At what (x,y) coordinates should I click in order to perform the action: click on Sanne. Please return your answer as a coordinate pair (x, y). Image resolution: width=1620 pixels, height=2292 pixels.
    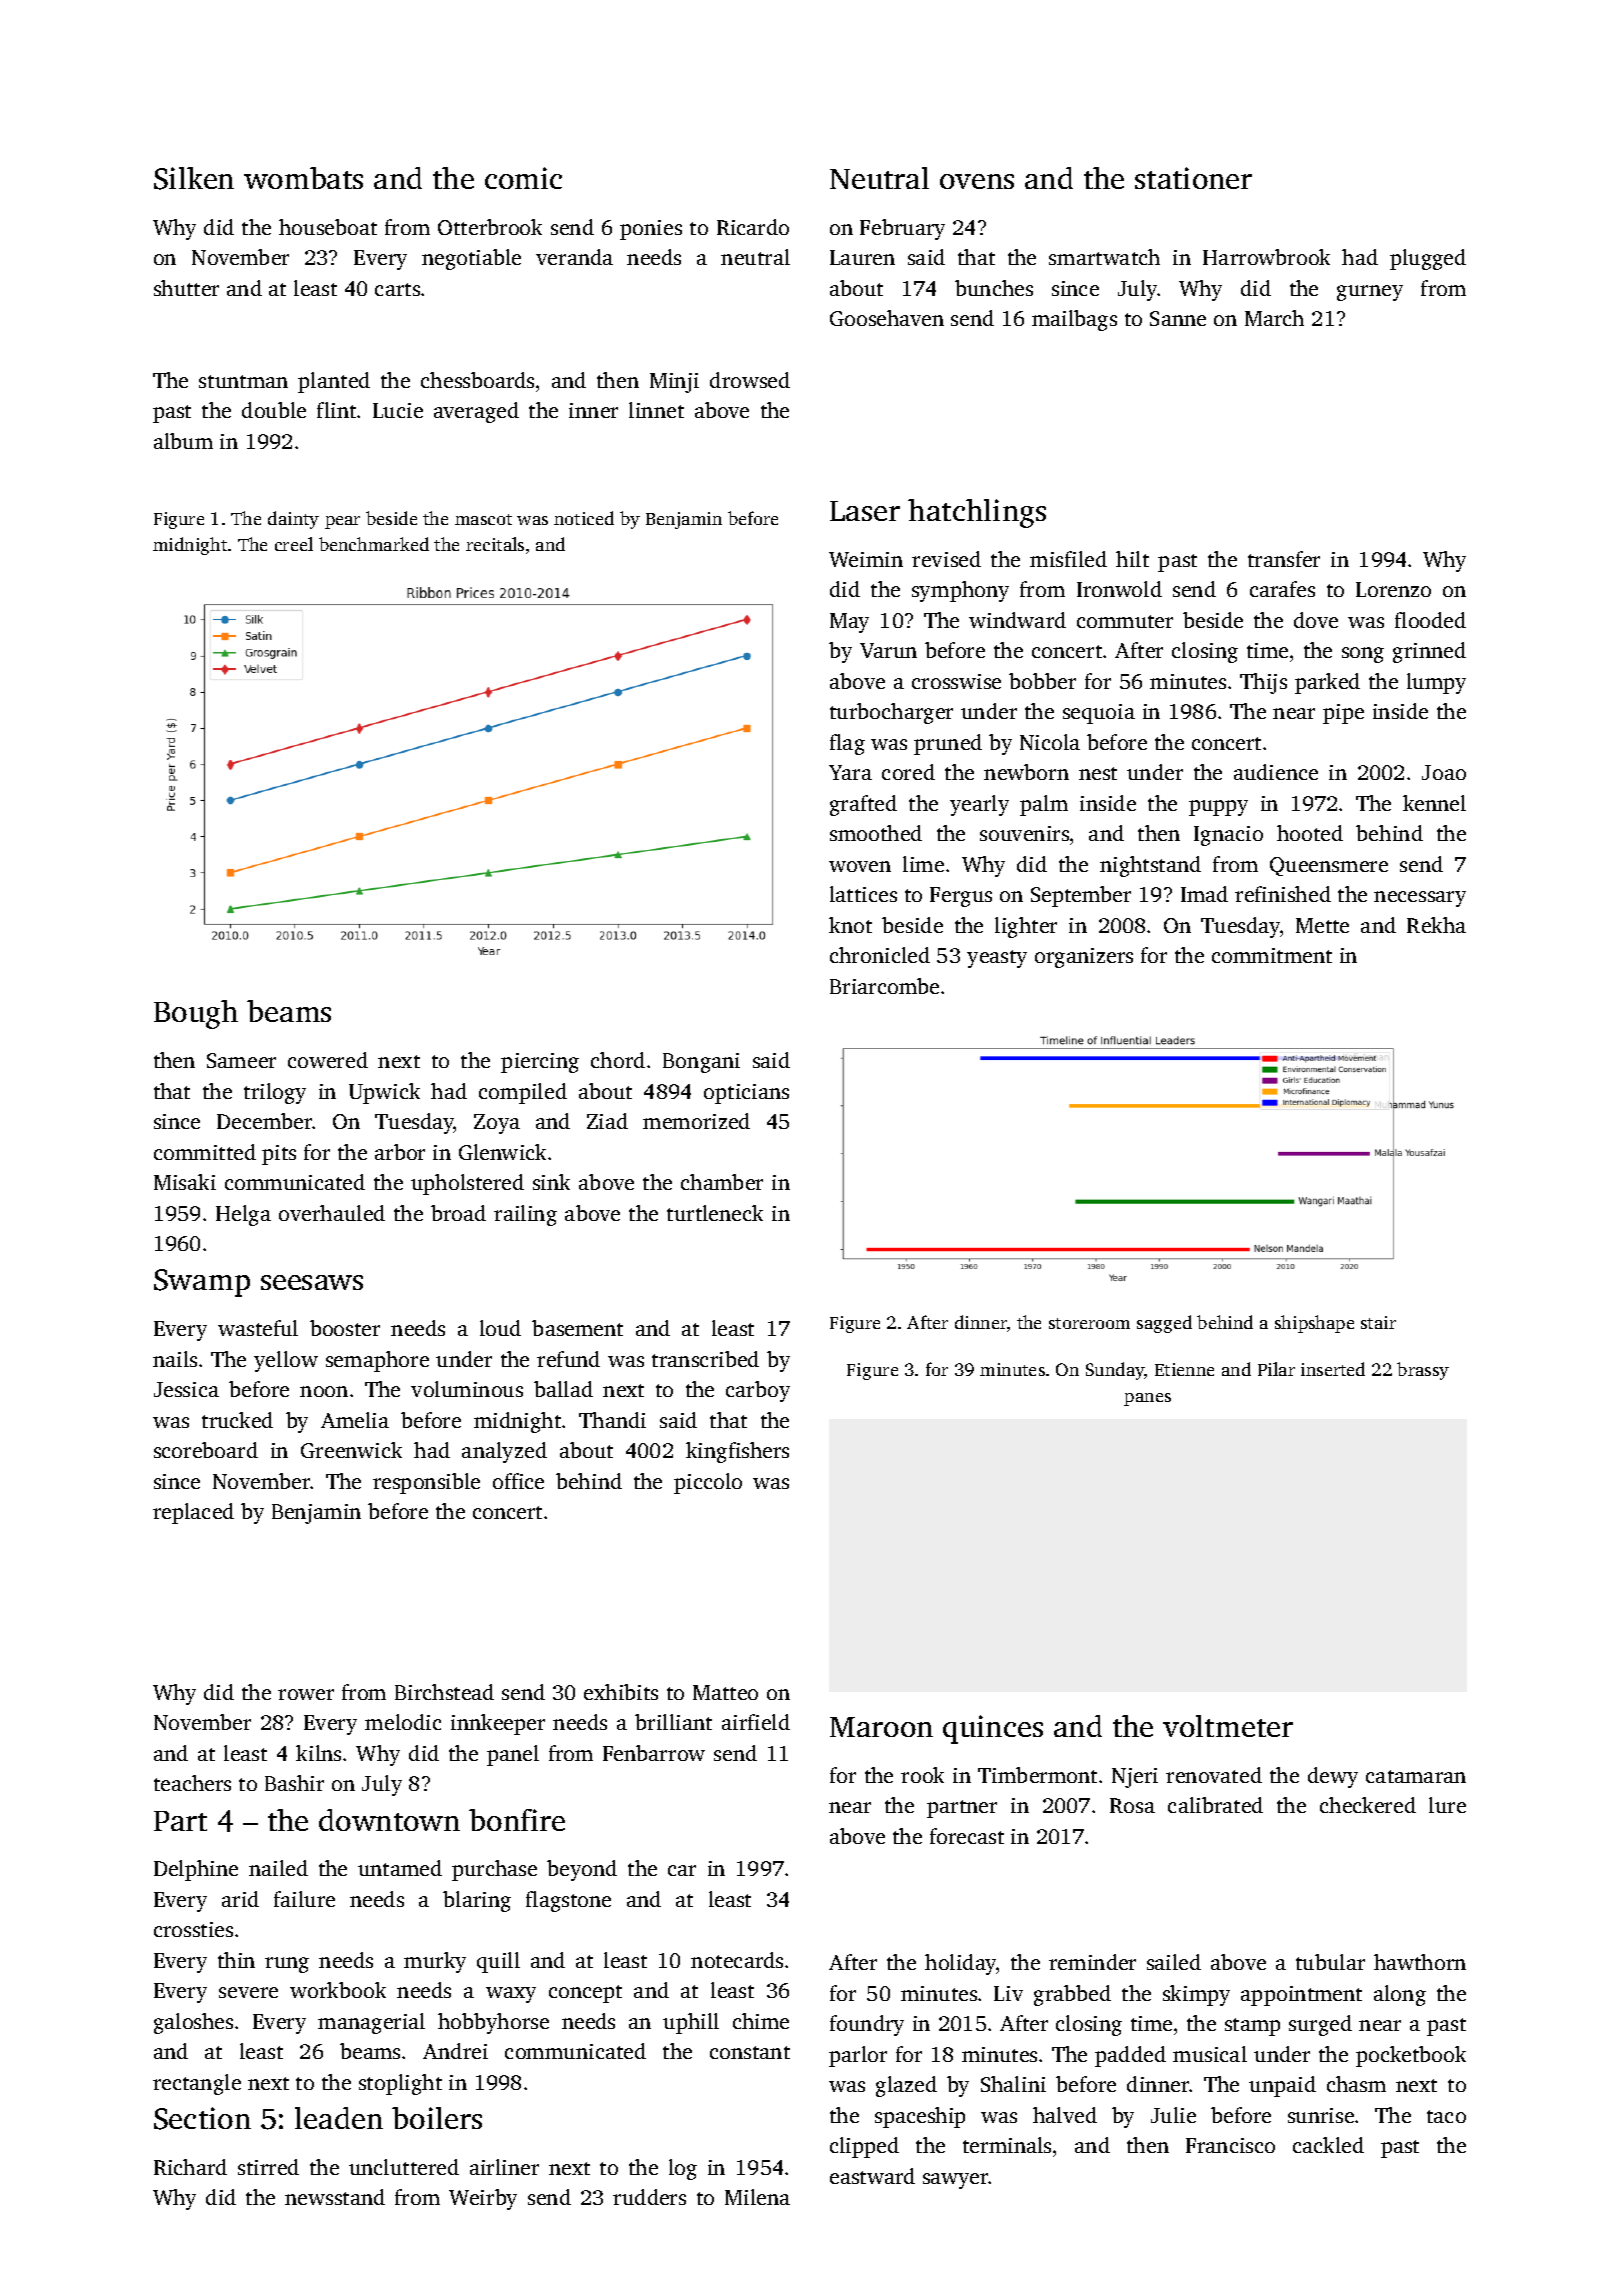
    Looking at the image, I should click on (1178, 318).
